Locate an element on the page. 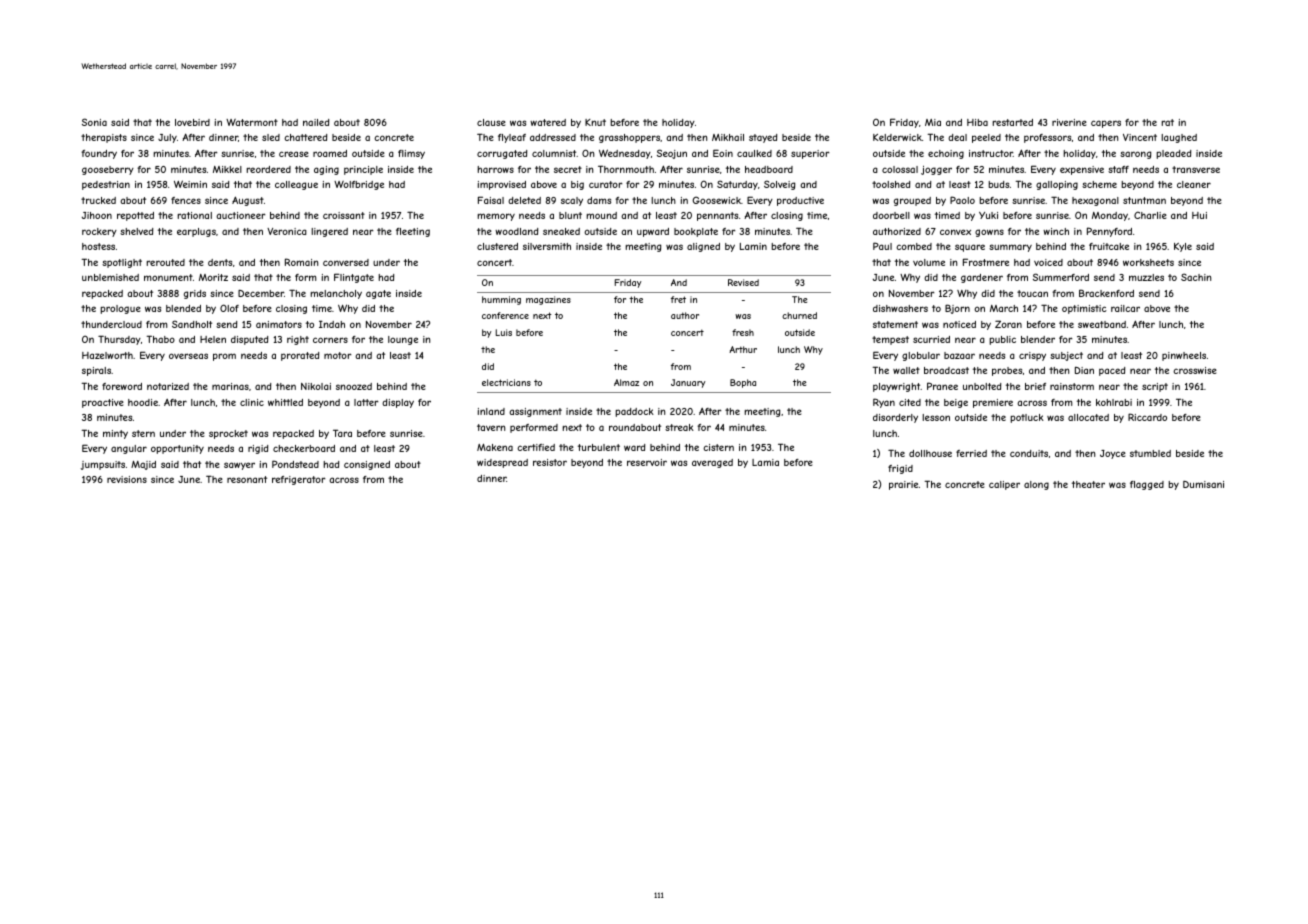 This page has height=924, width=1308. aligned is located at coordinates (703, 247).
